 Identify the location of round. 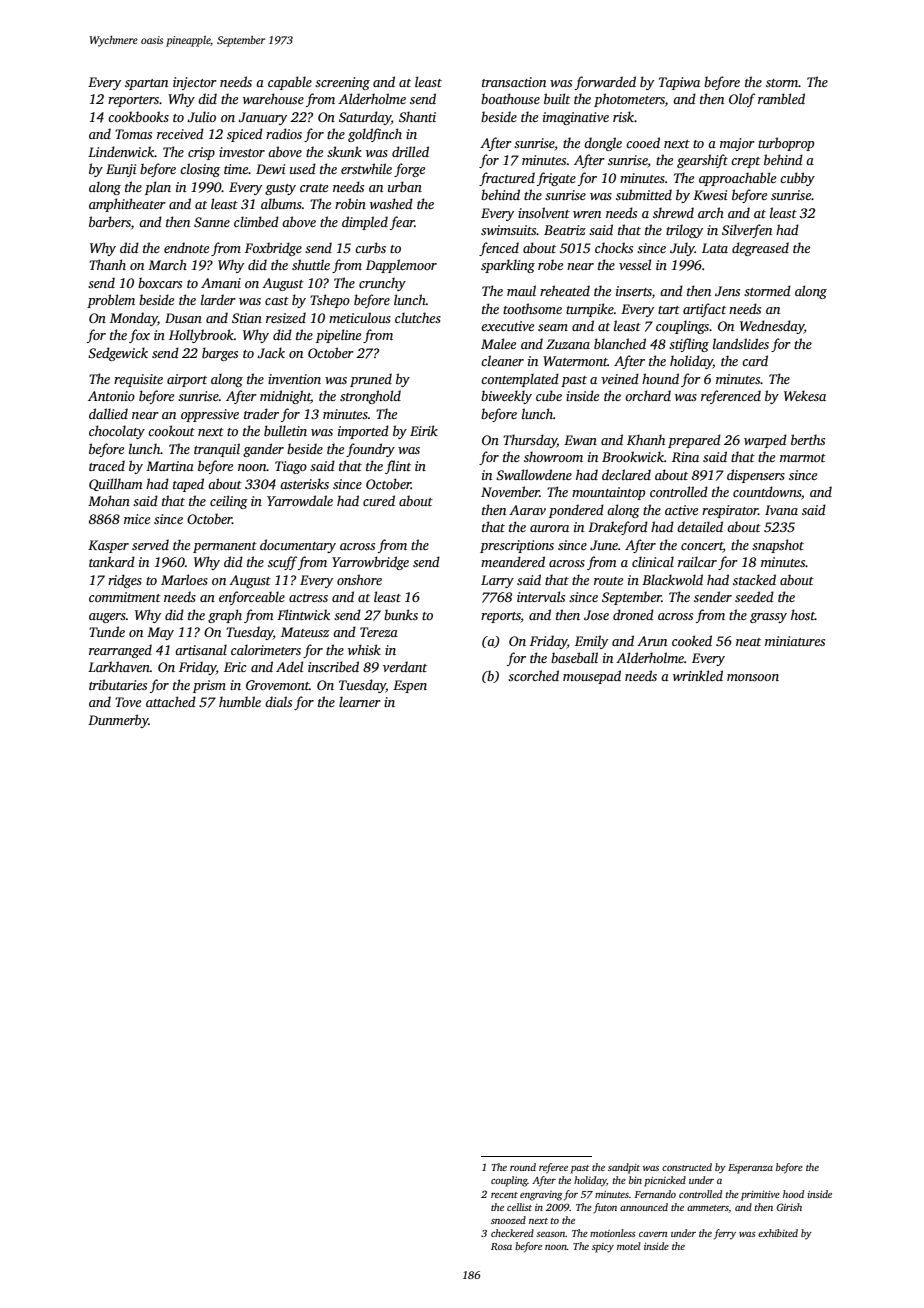
(523, 1167).
